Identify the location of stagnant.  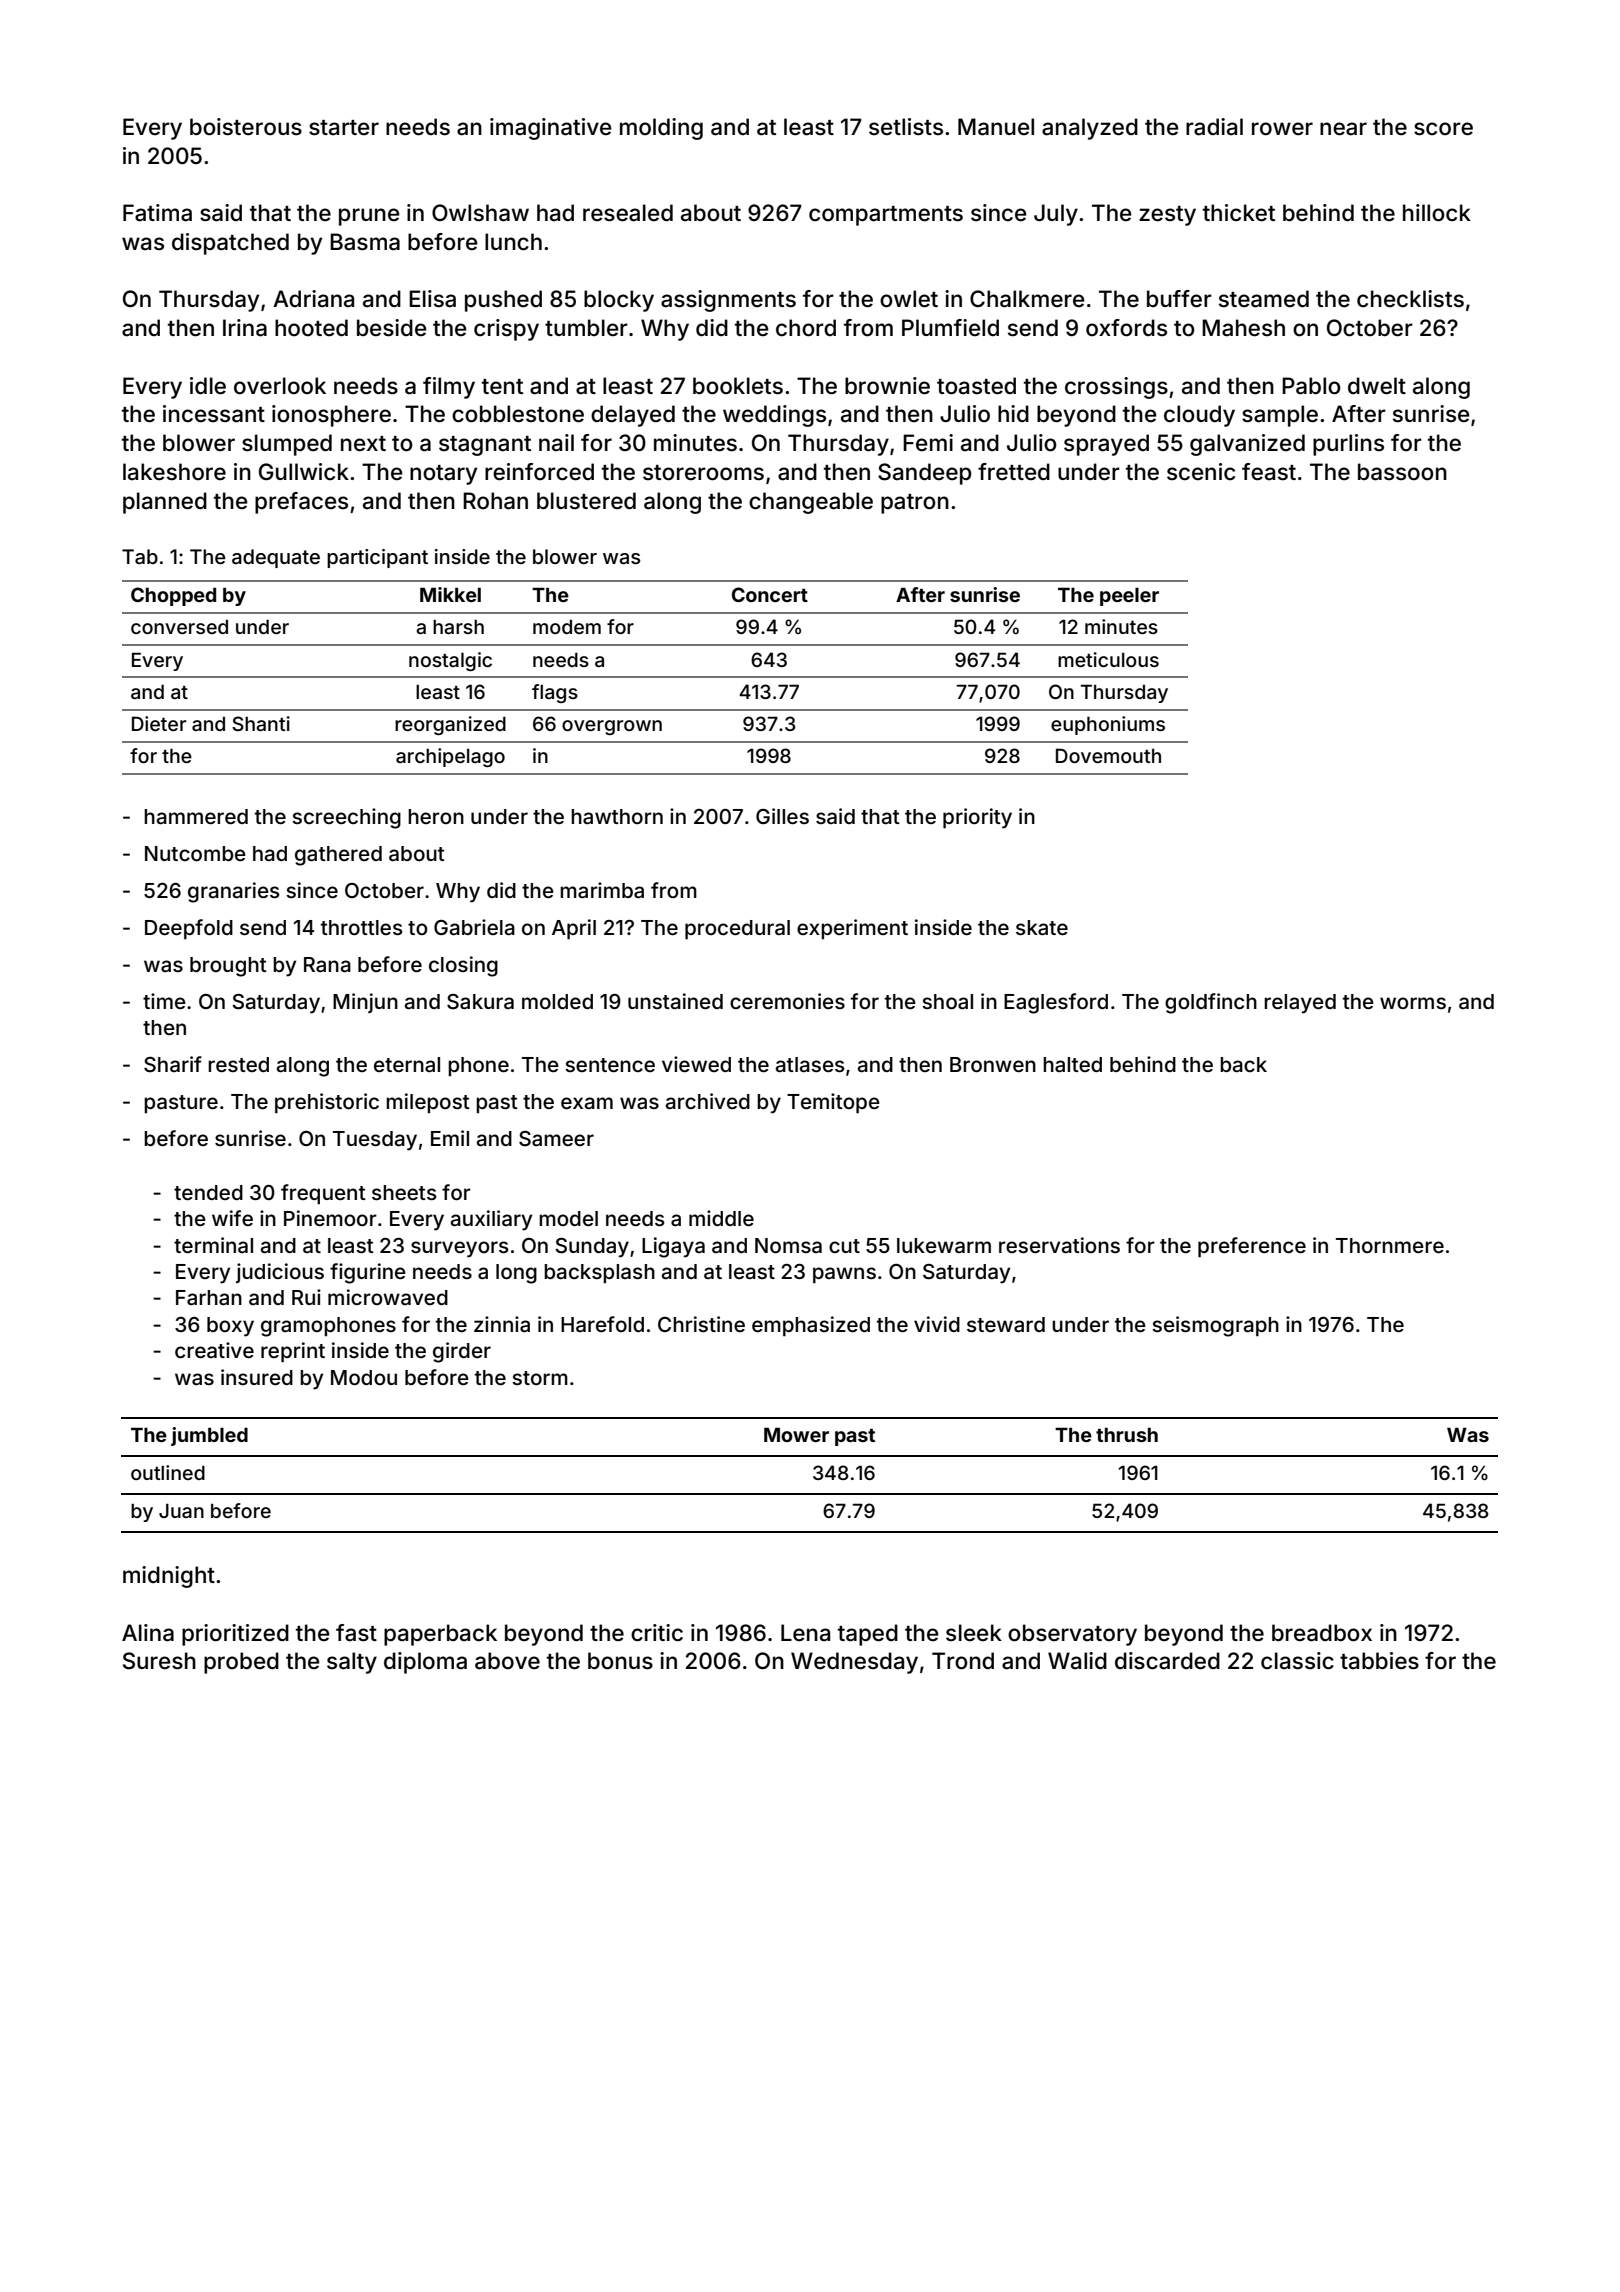
(485, 446).
